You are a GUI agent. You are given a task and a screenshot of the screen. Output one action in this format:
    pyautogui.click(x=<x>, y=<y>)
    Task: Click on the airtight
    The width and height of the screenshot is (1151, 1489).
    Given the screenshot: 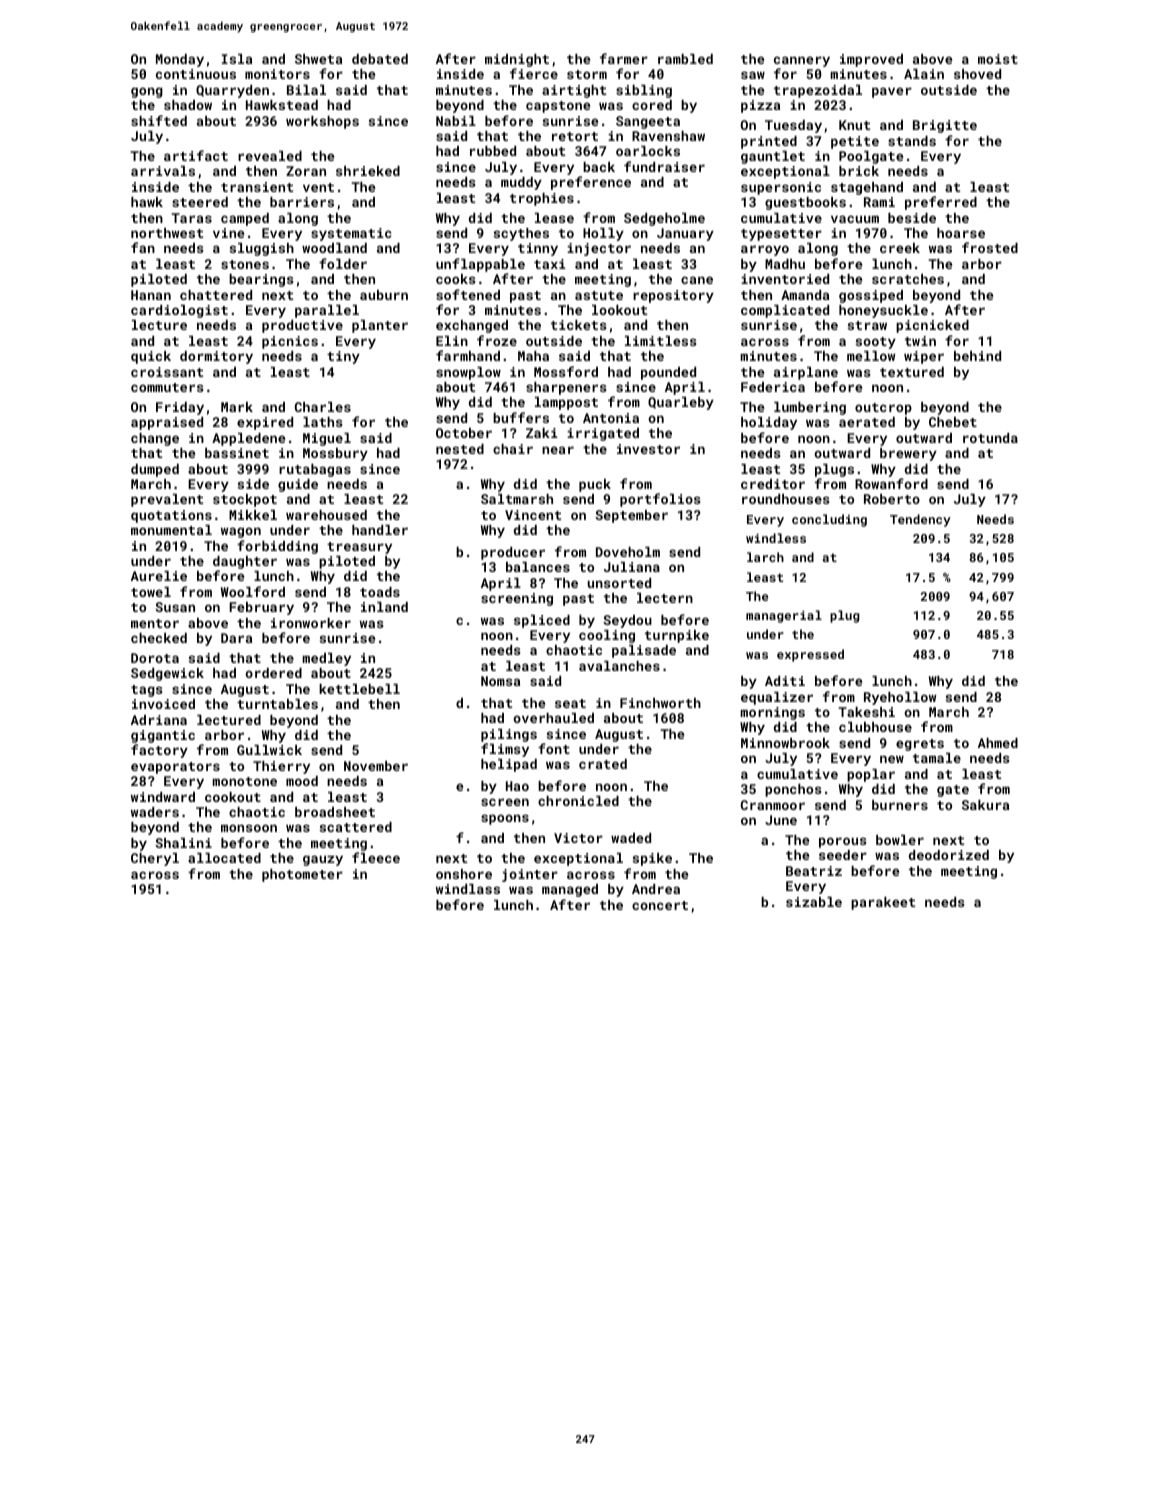 What is the action you would take?
    pyautogui.click(x=574, y=91)
